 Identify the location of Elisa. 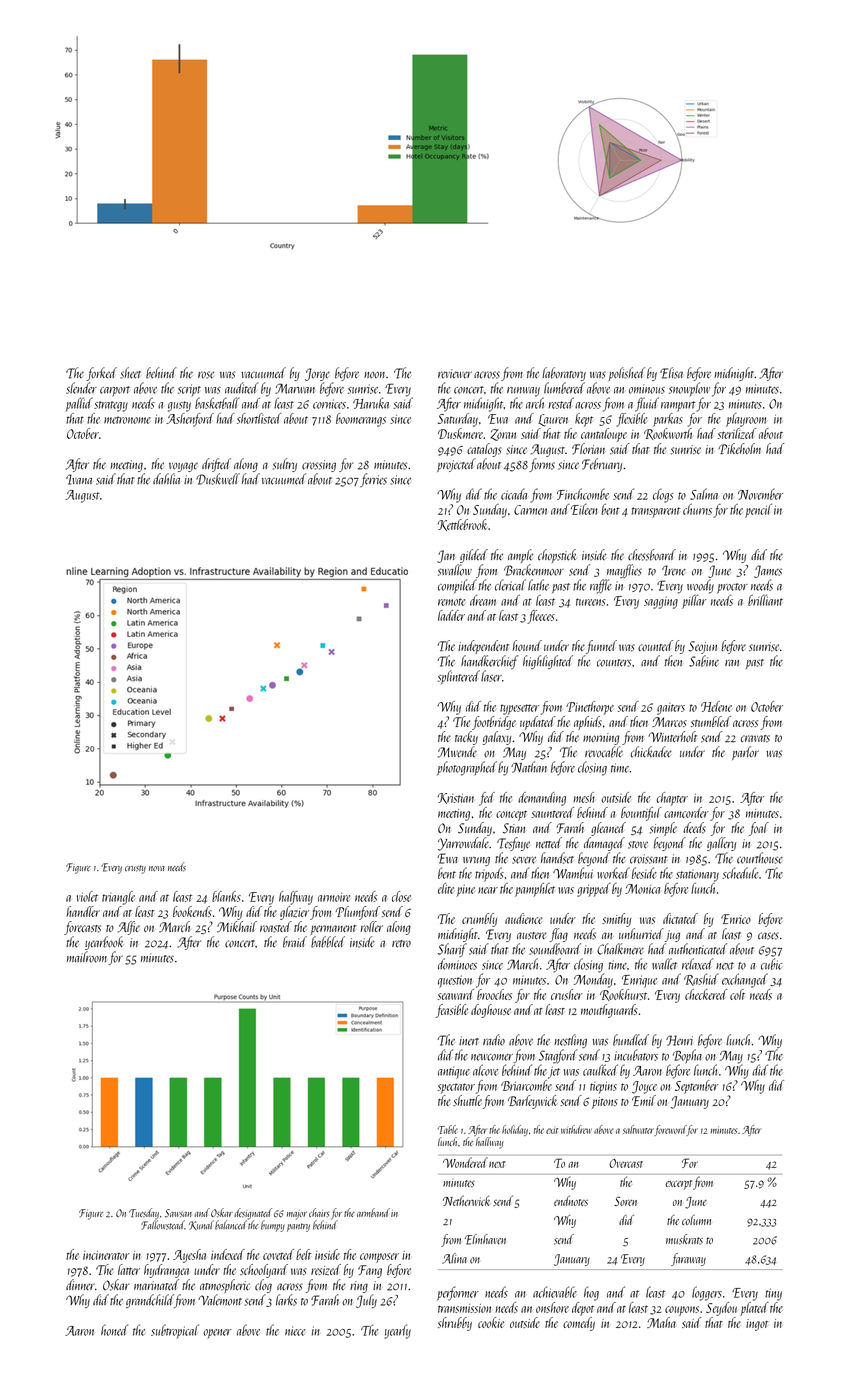
(671, 373).
